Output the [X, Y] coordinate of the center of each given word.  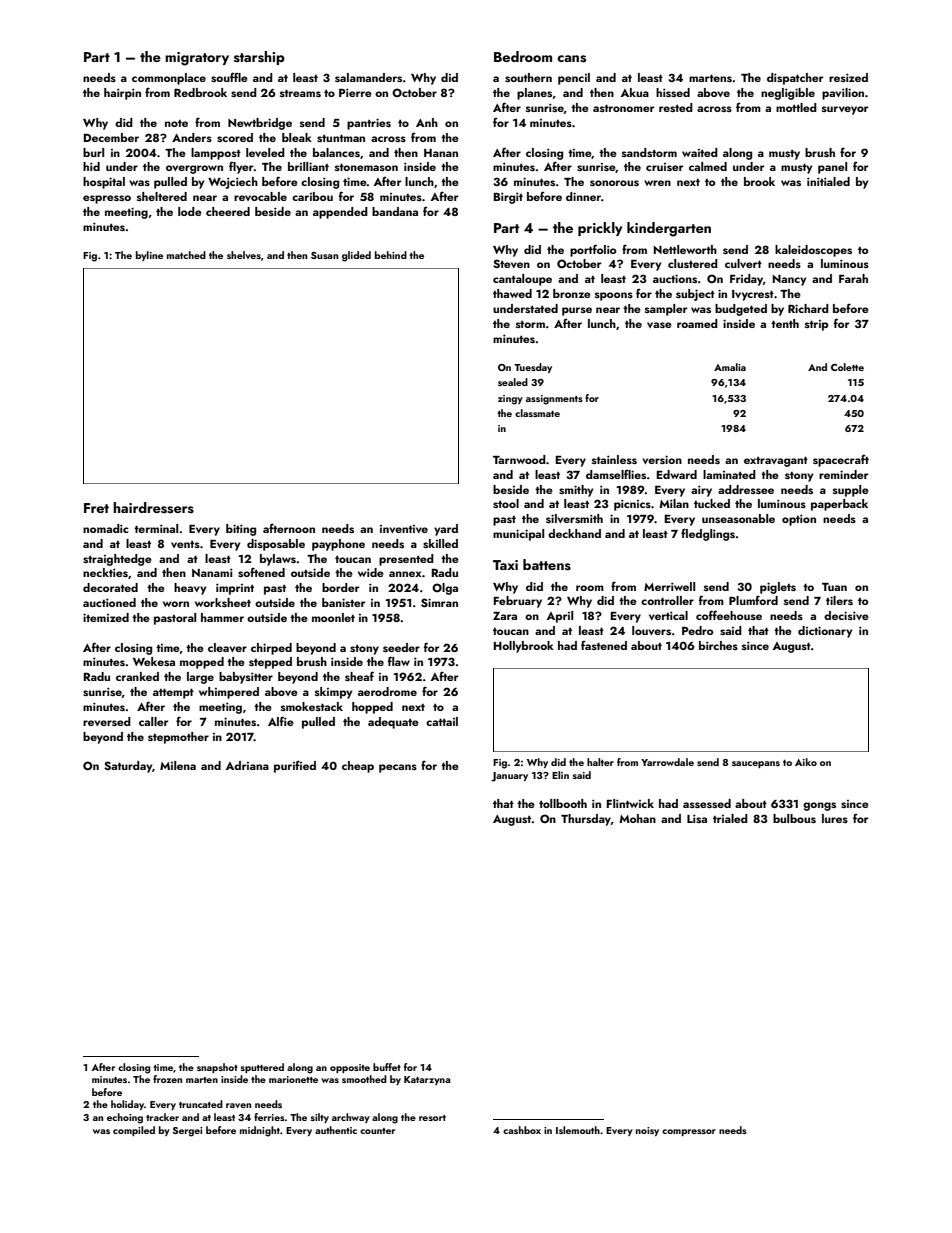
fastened [604, 645]
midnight [260, 1131]
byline [149, 256]
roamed [697, 323]
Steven [511, 263]
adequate [393, 723]
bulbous [794, 818]
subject [695, 295]
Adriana [247, 765]
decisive [846, 615]
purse [577, 311]
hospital [104, 183]
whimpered [229, 693]
